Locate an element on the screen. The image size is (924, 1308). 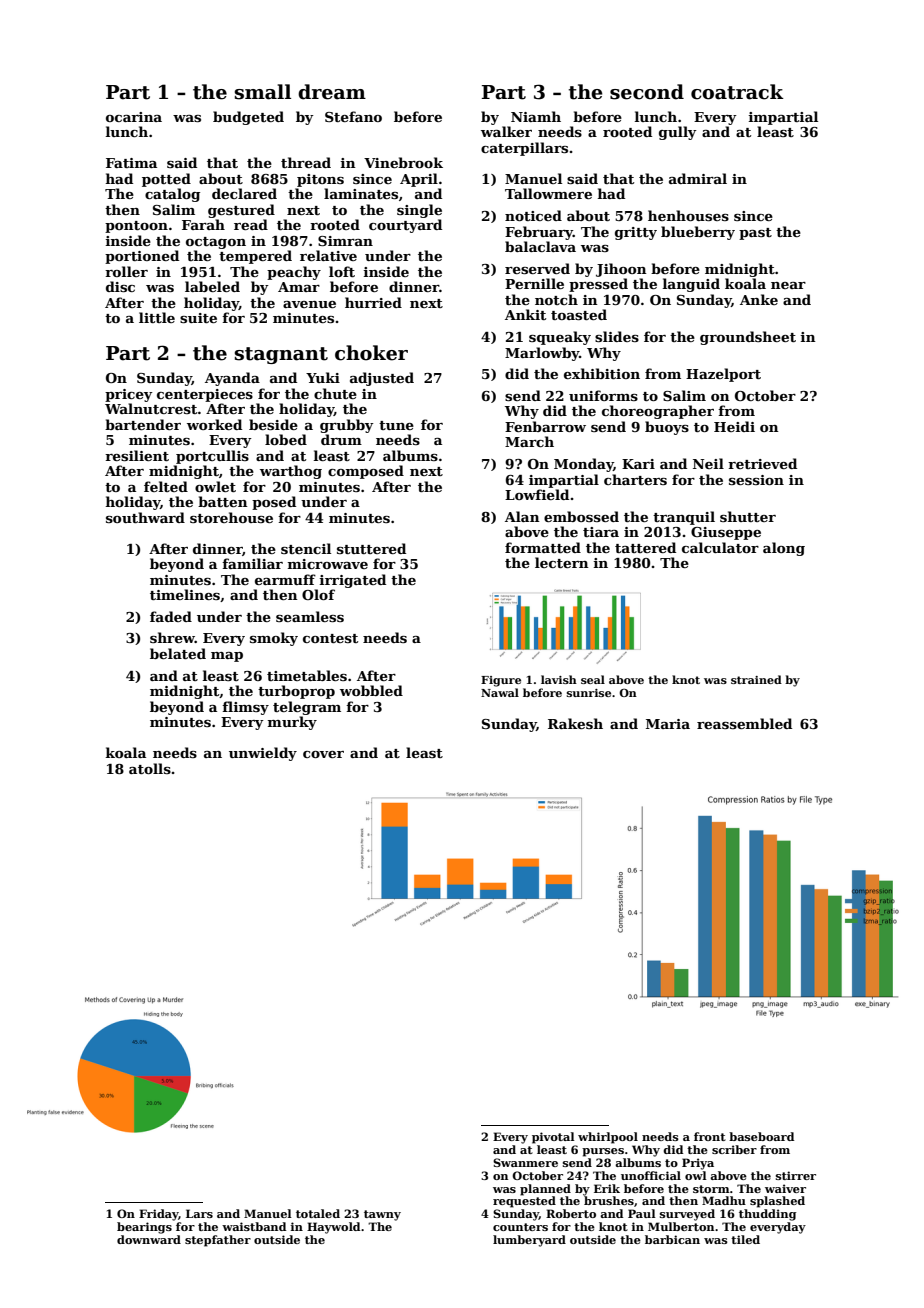
reassembled is located at coordinates (744, 723).
